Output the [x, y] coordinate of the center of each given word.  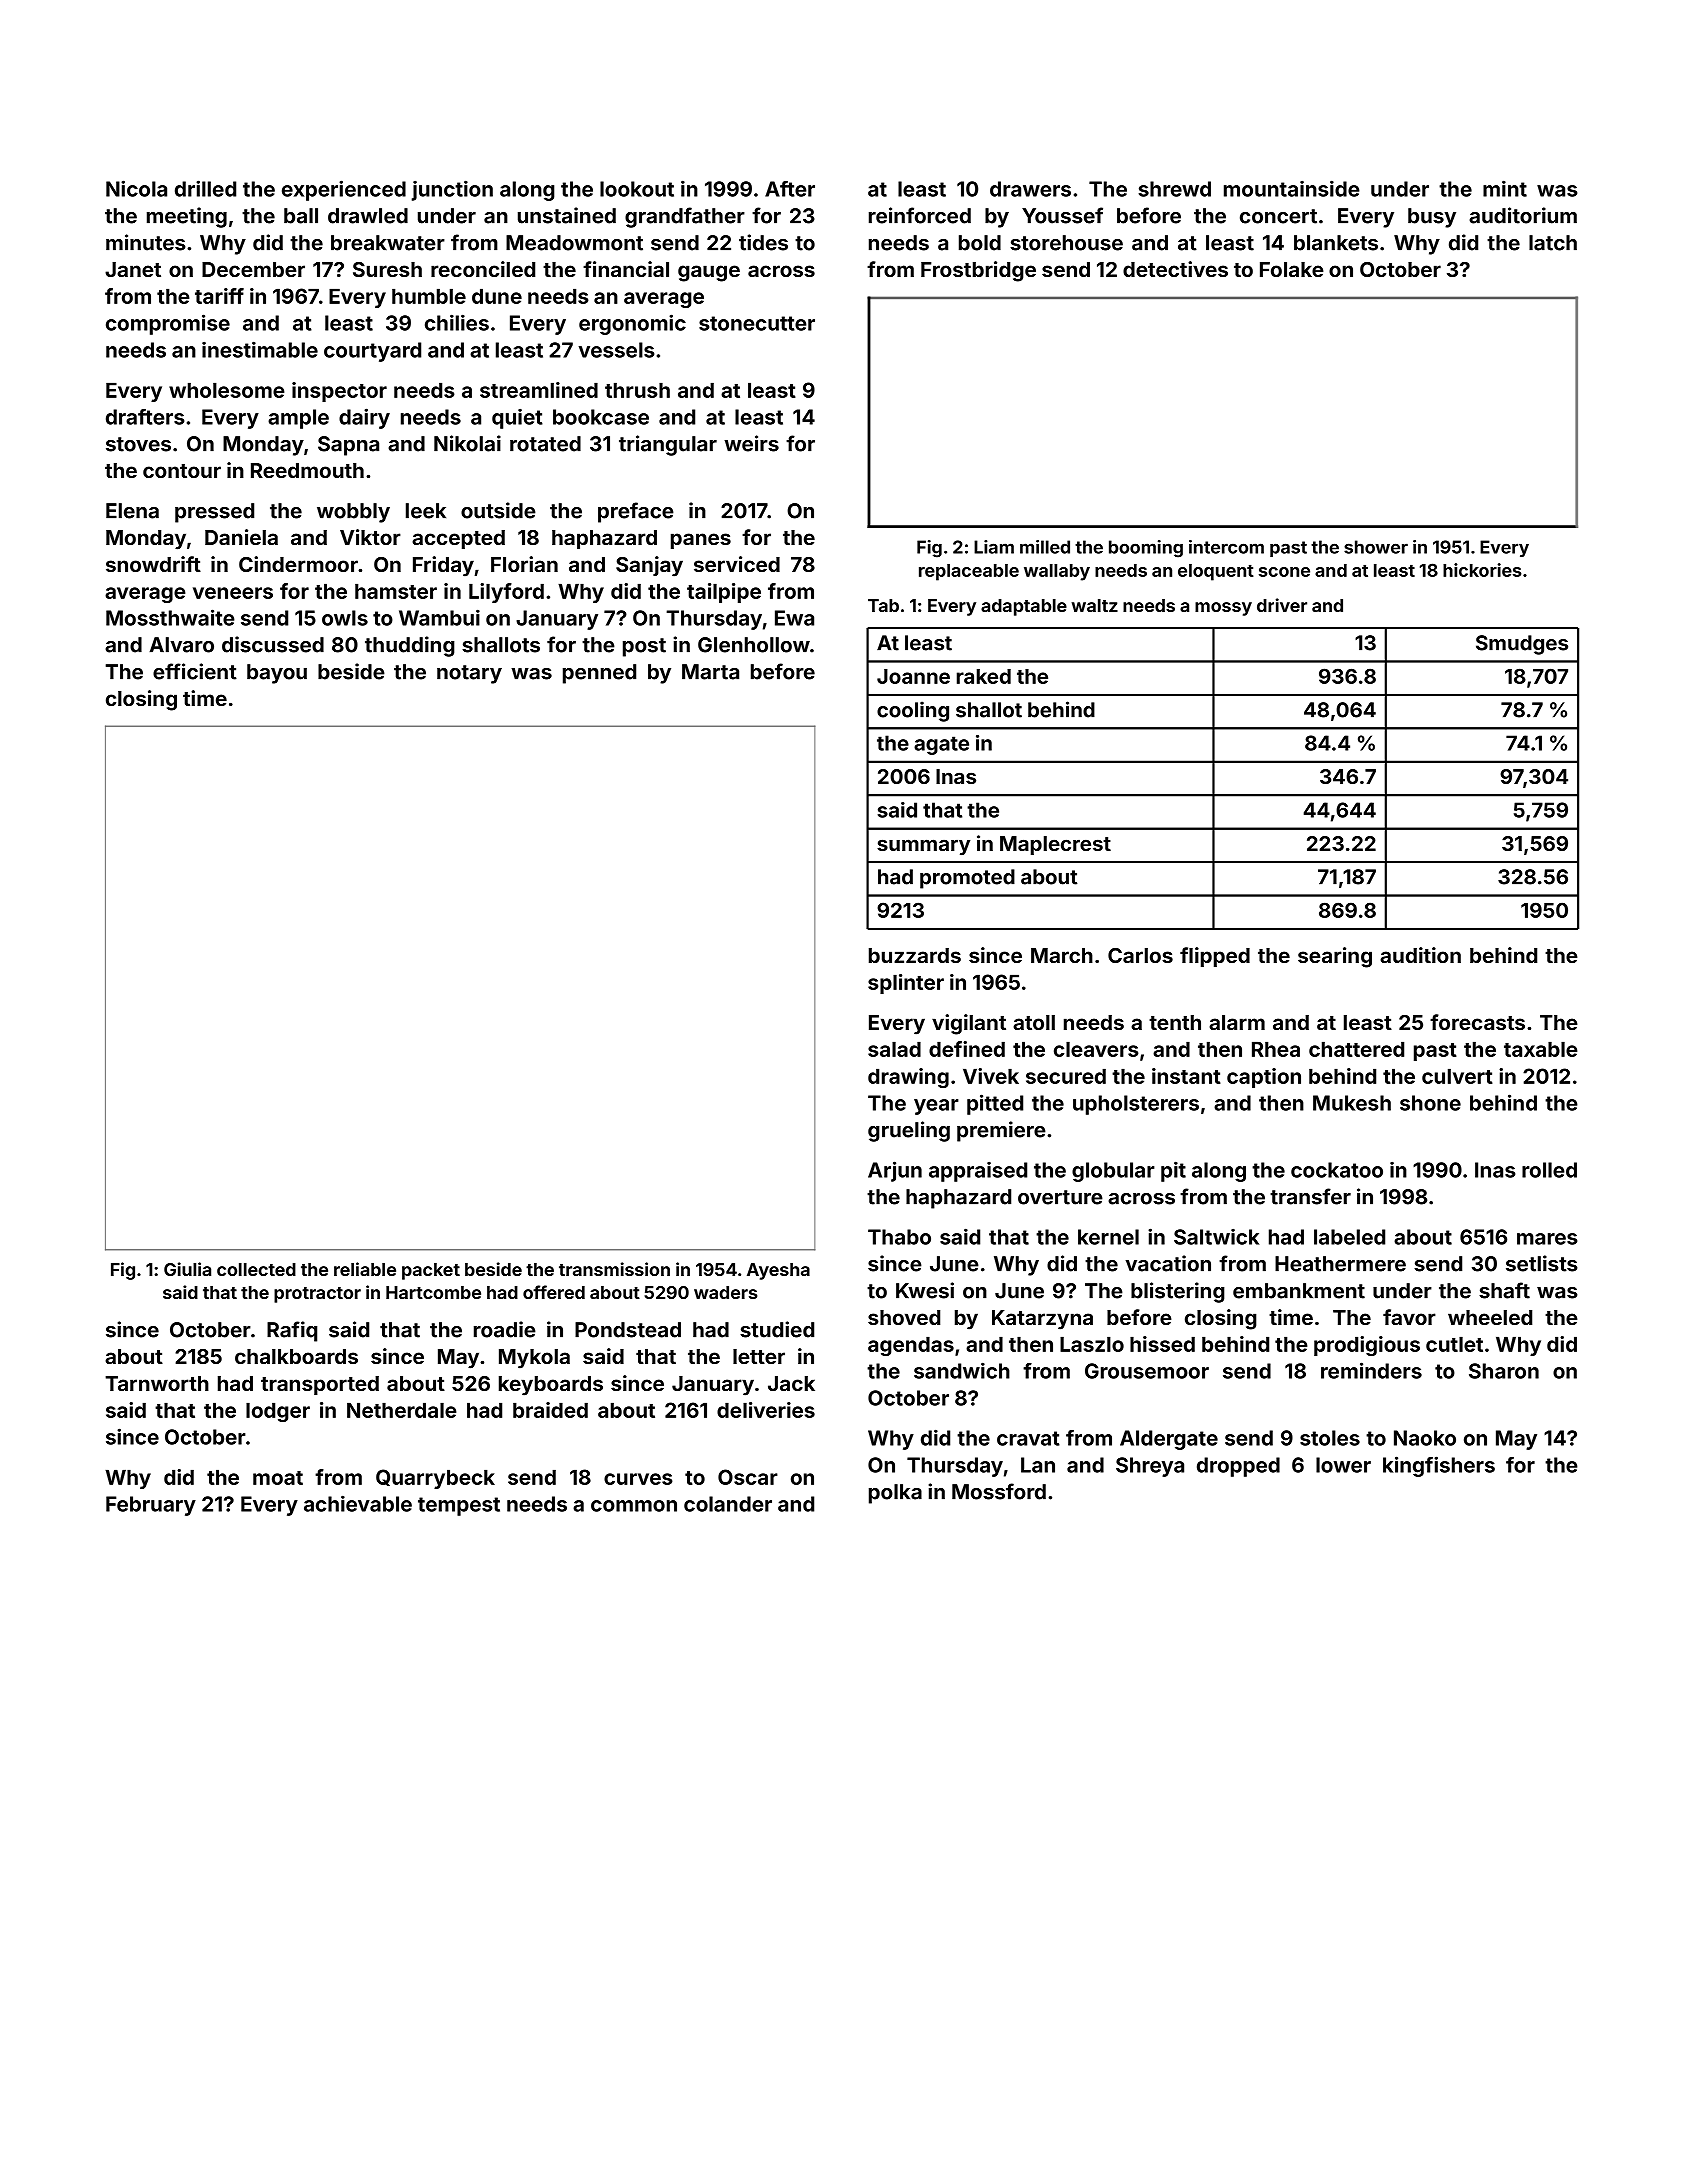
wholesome [226, 390]
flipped [1215, 957]
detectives [1175, 269]
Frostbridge [978, 271]
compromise [168, 324]
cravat [1028, 1438]
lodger [278, 1412]
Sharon [1504, 1371]
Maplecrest [1055, 845]
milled [1045, 547]
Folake [1292, 269]
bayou [277, 674]
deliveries [766, 1410]
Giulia [187, 1269]
